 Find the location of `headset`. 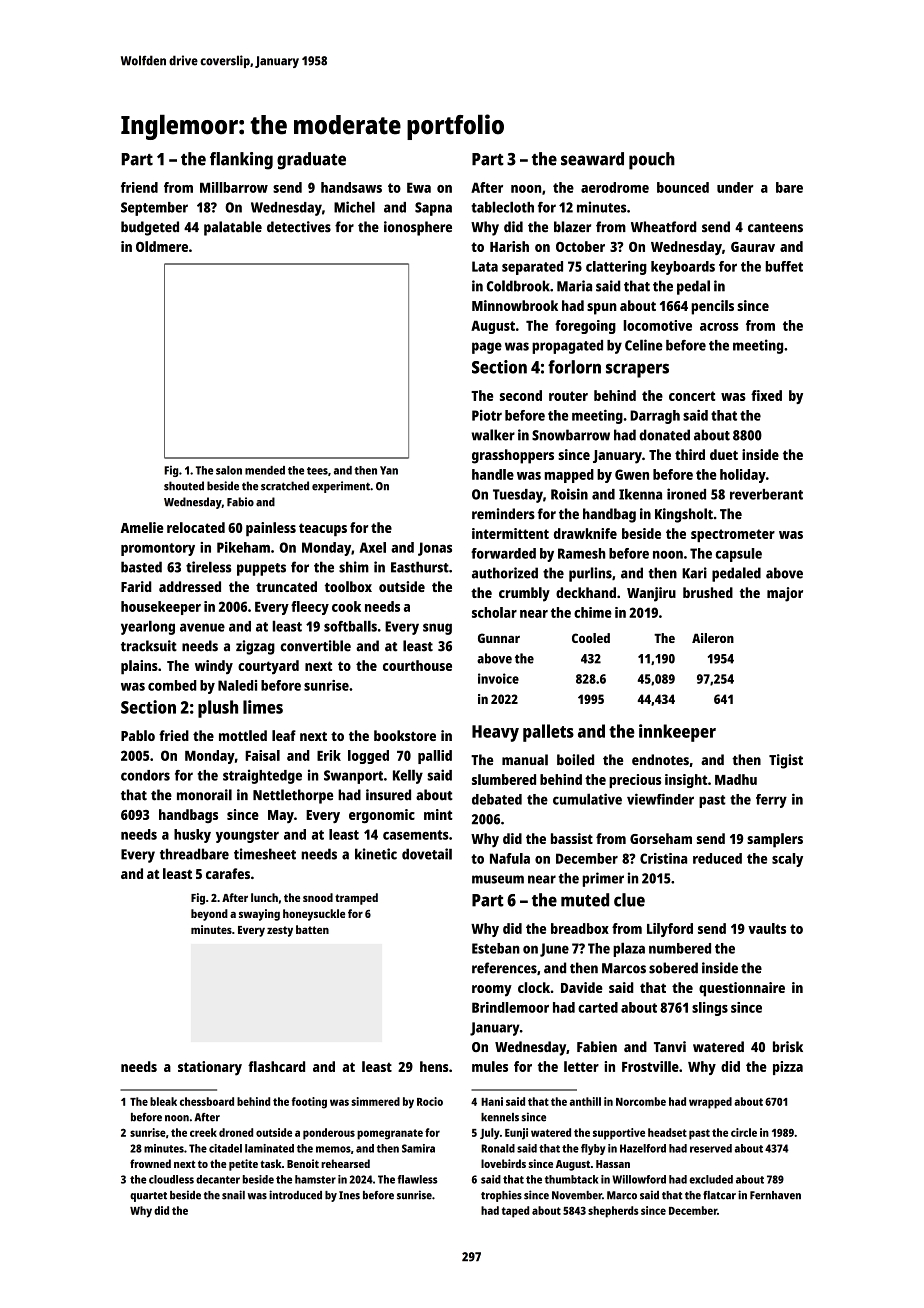

headset is located at coordinates (667, 1132).
